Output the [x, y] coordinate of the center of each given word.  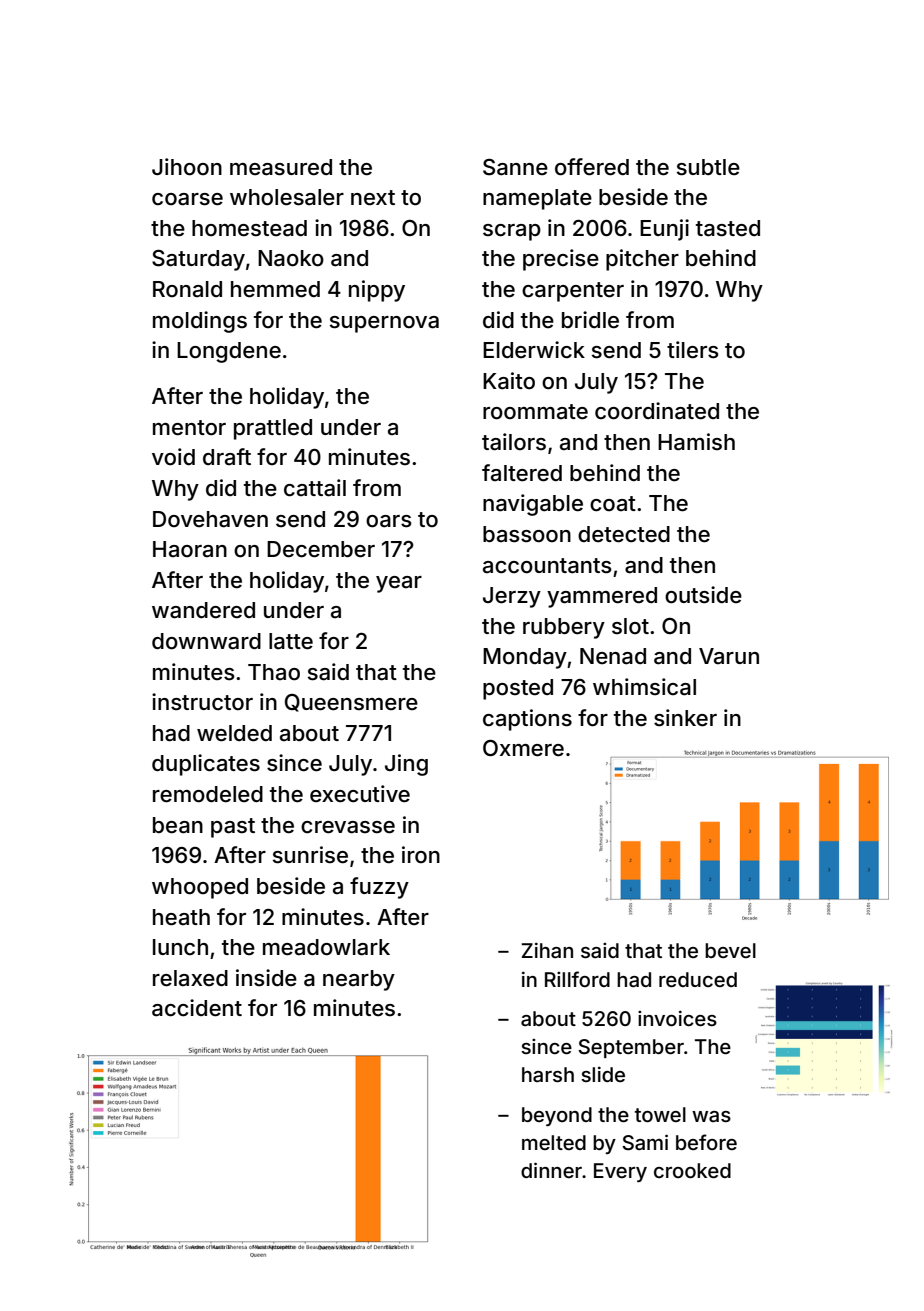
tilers [693, 350]
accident [197, 1008]
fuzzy [379, 888]
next [373, 198]
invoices [677, 1018]
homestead [249, 228]
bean [178, 825]
